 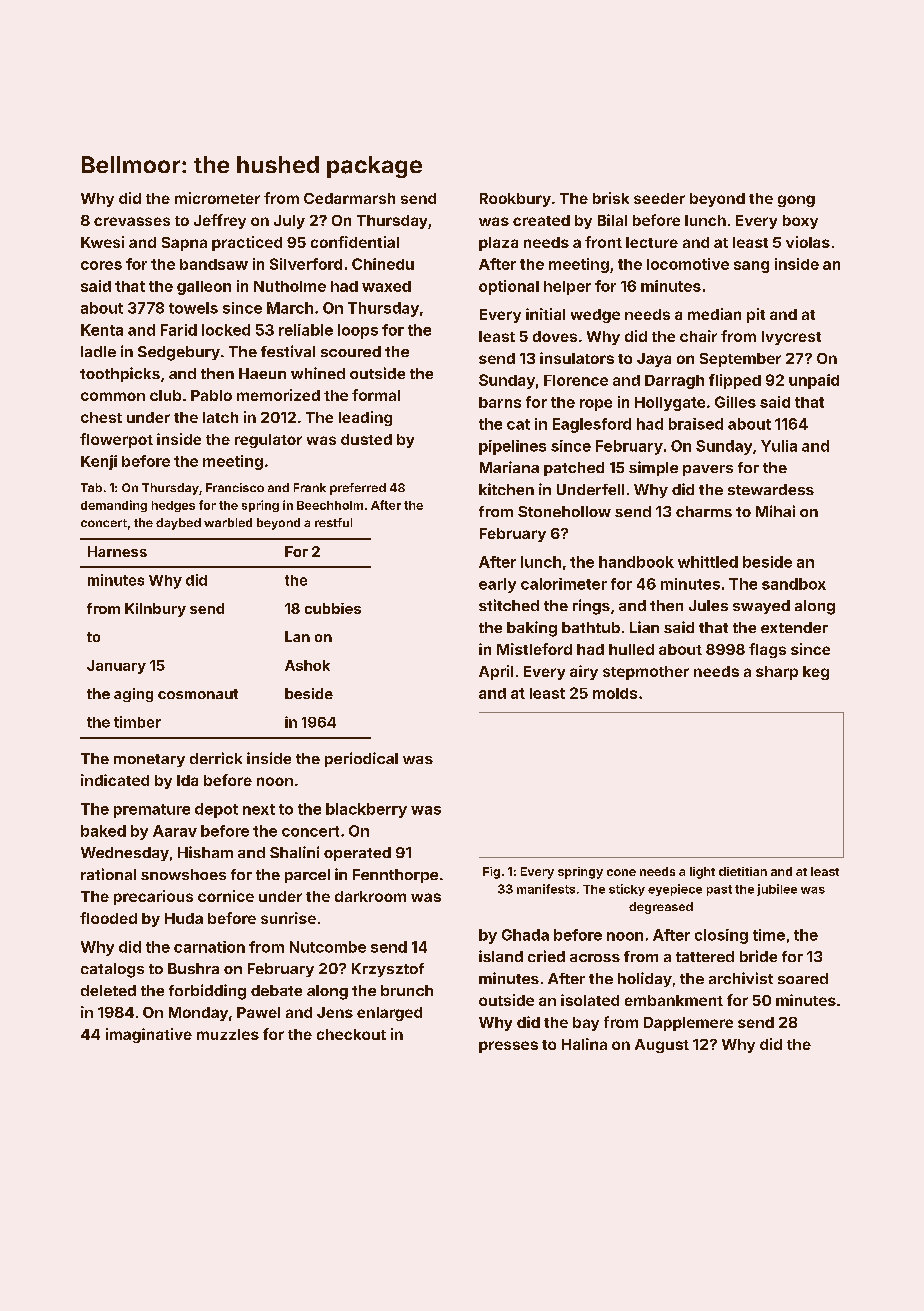 What do you see at coordinates (708, 605) in the page?
I see `Jules` at bounding box center [708, 605].
